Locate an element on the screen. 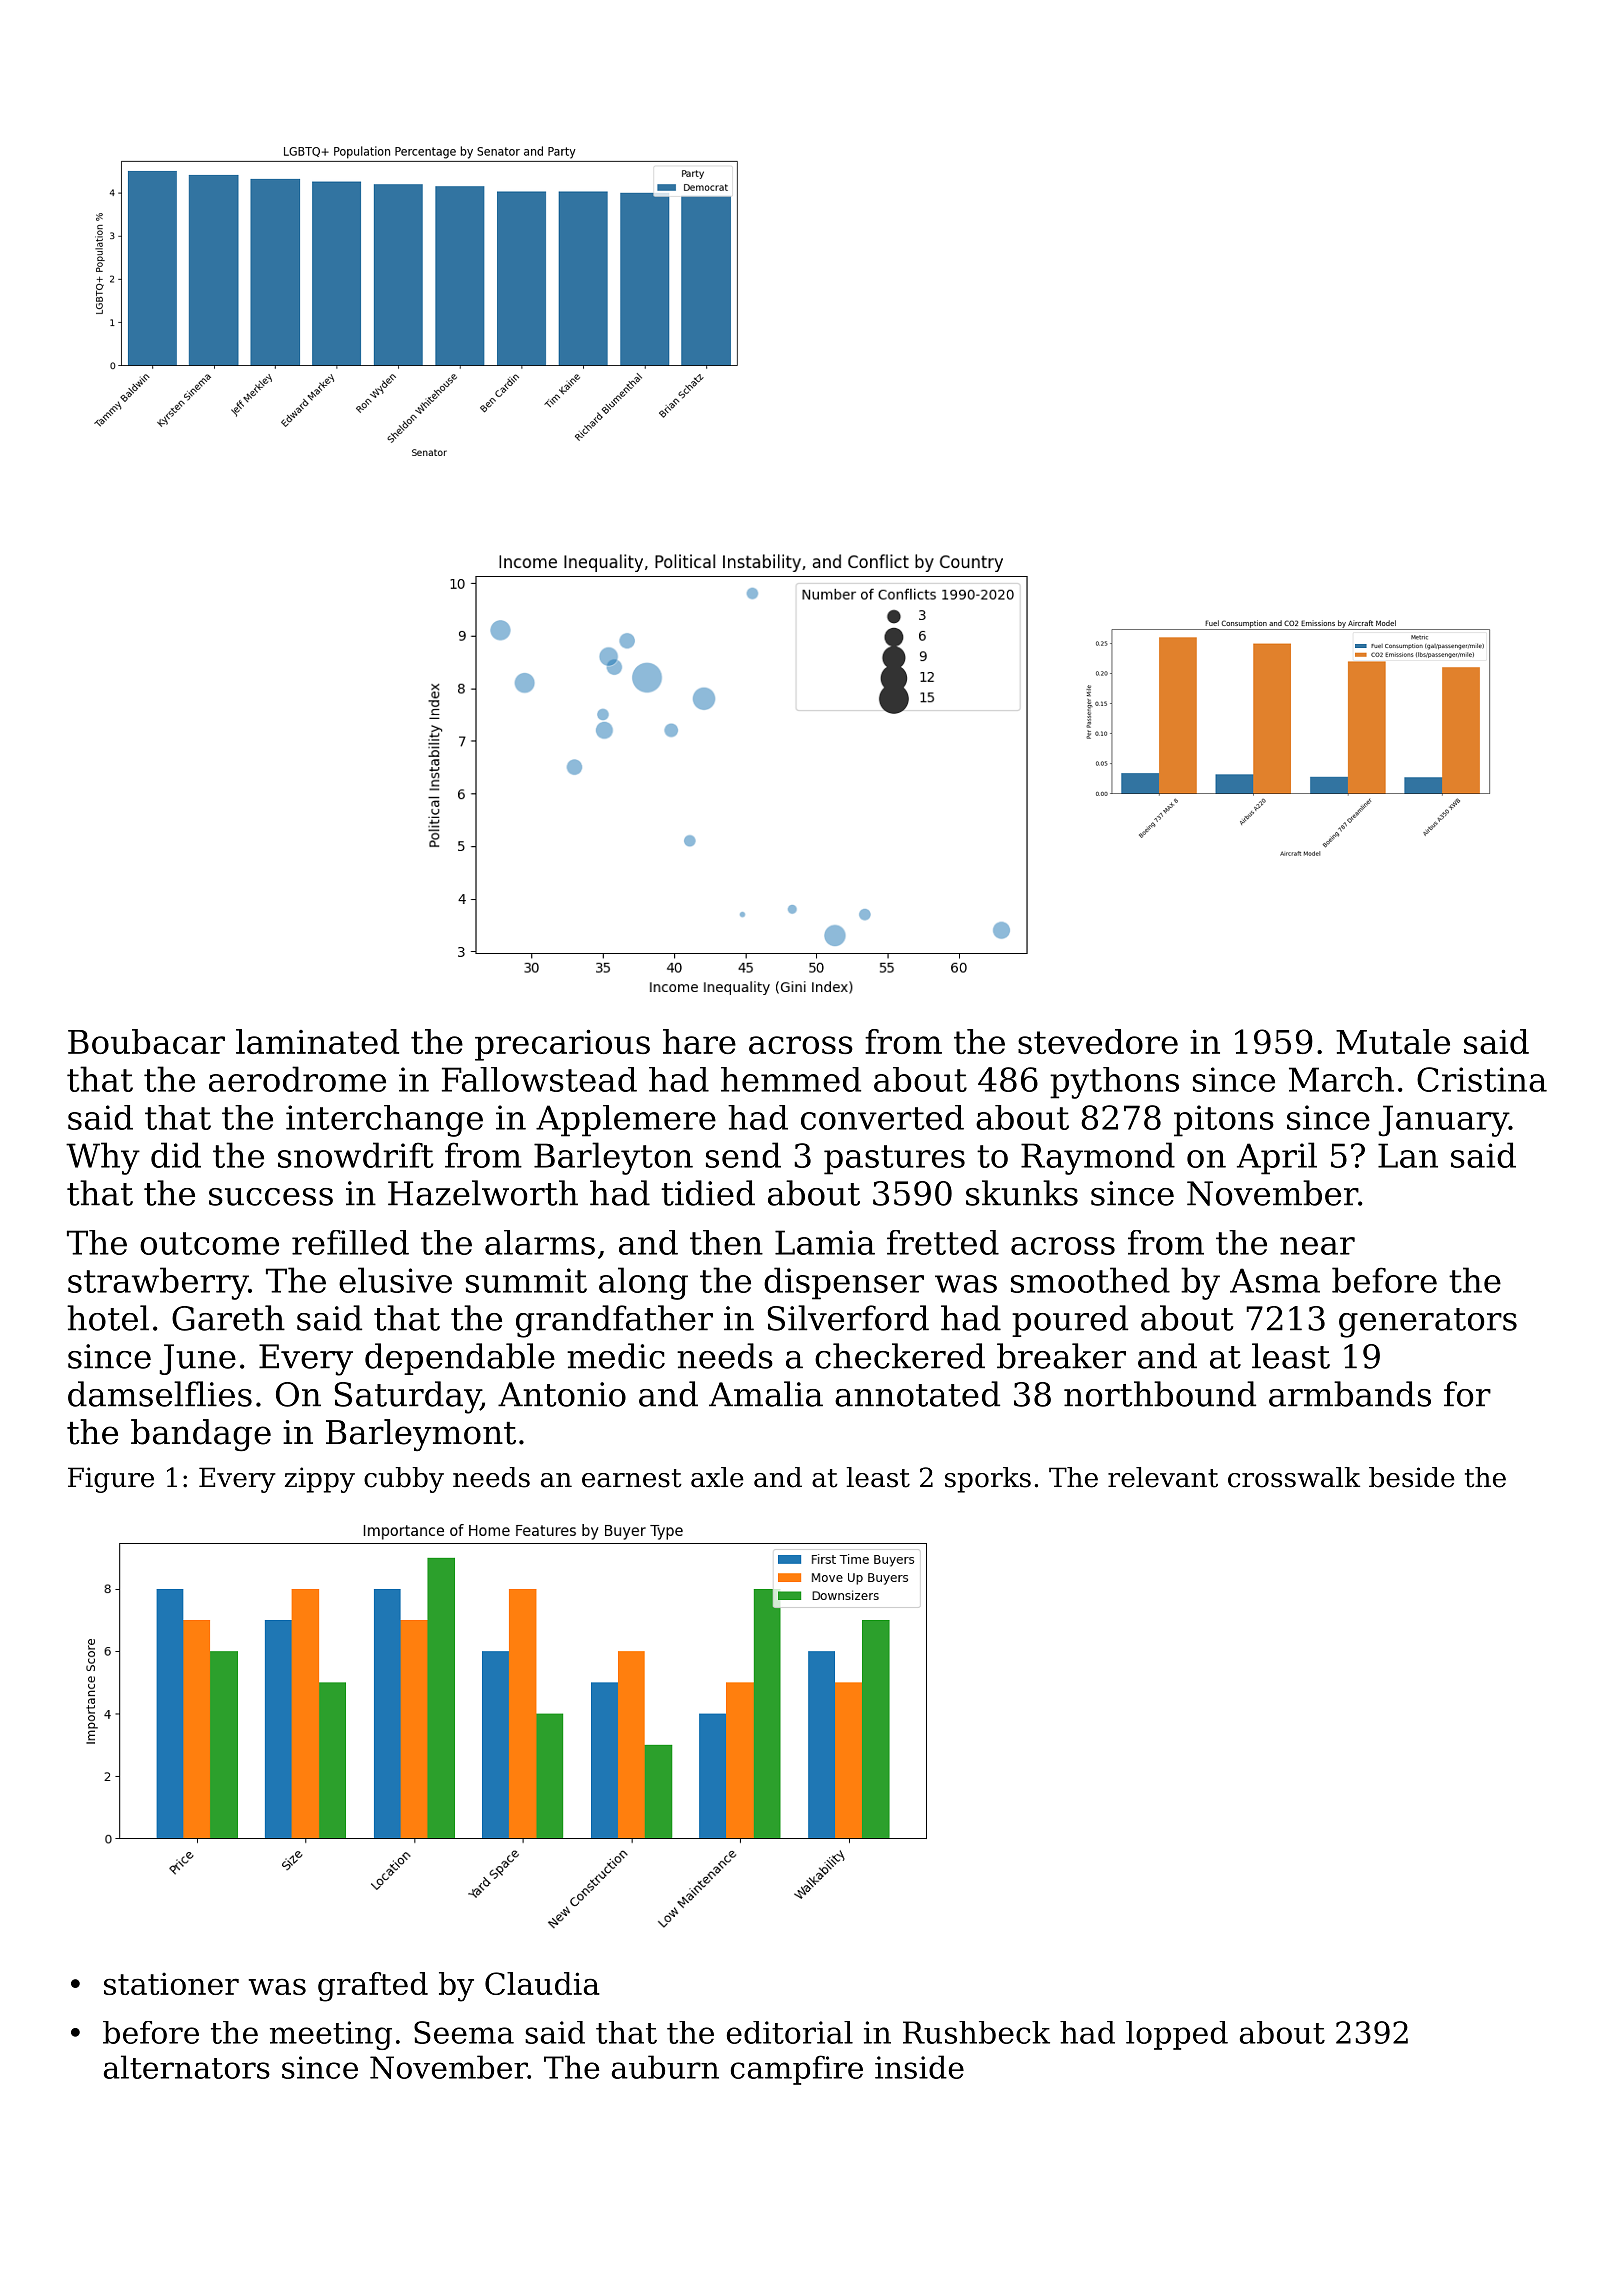 The width and height of the screenshot is (1620, 2292). Gareth is located at coordinates (228, 1318).
